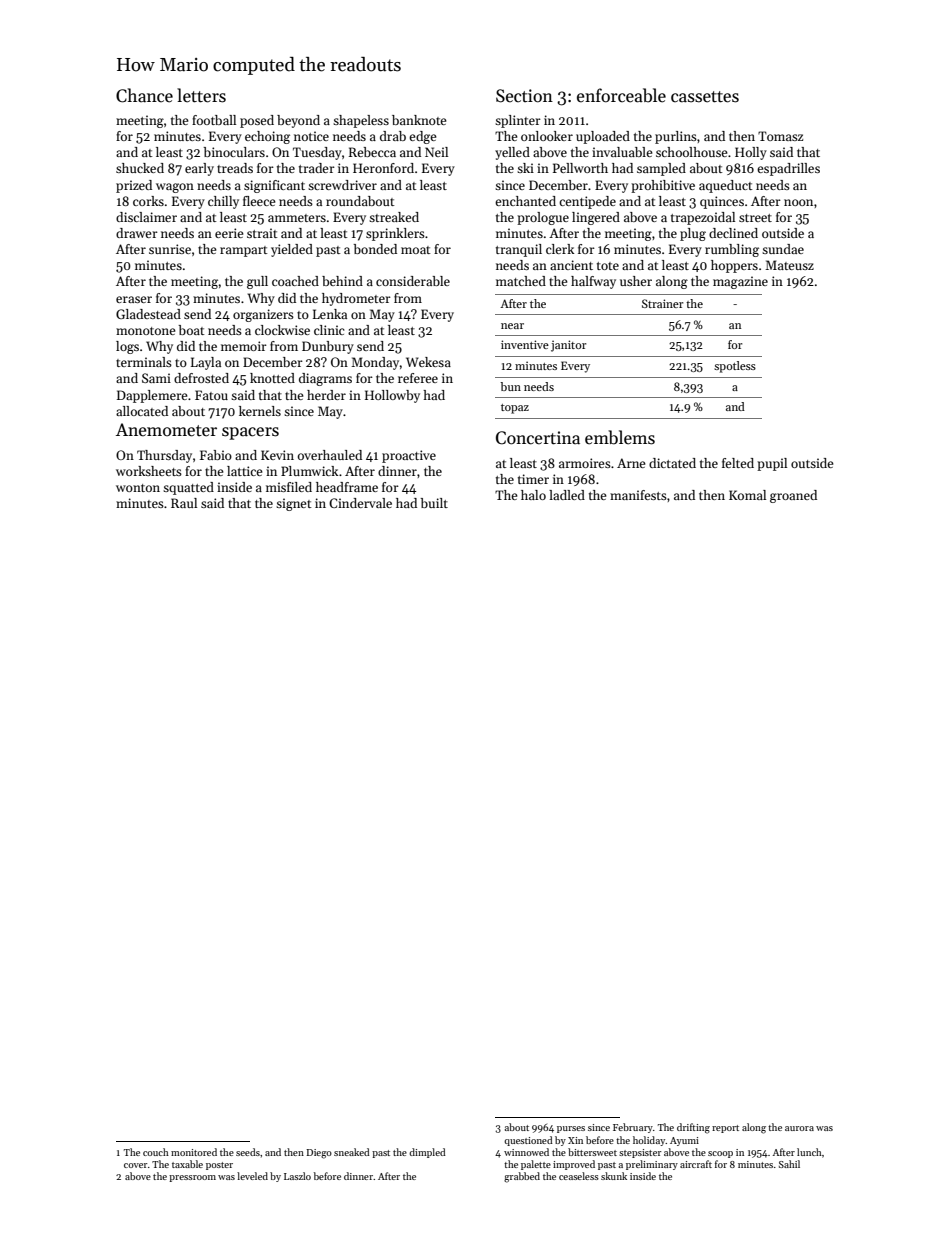 The image size is (952, 1233). What do you see at coordinates (134, 186) in the image?
I see `prized` at bounding box center [134, 186].
